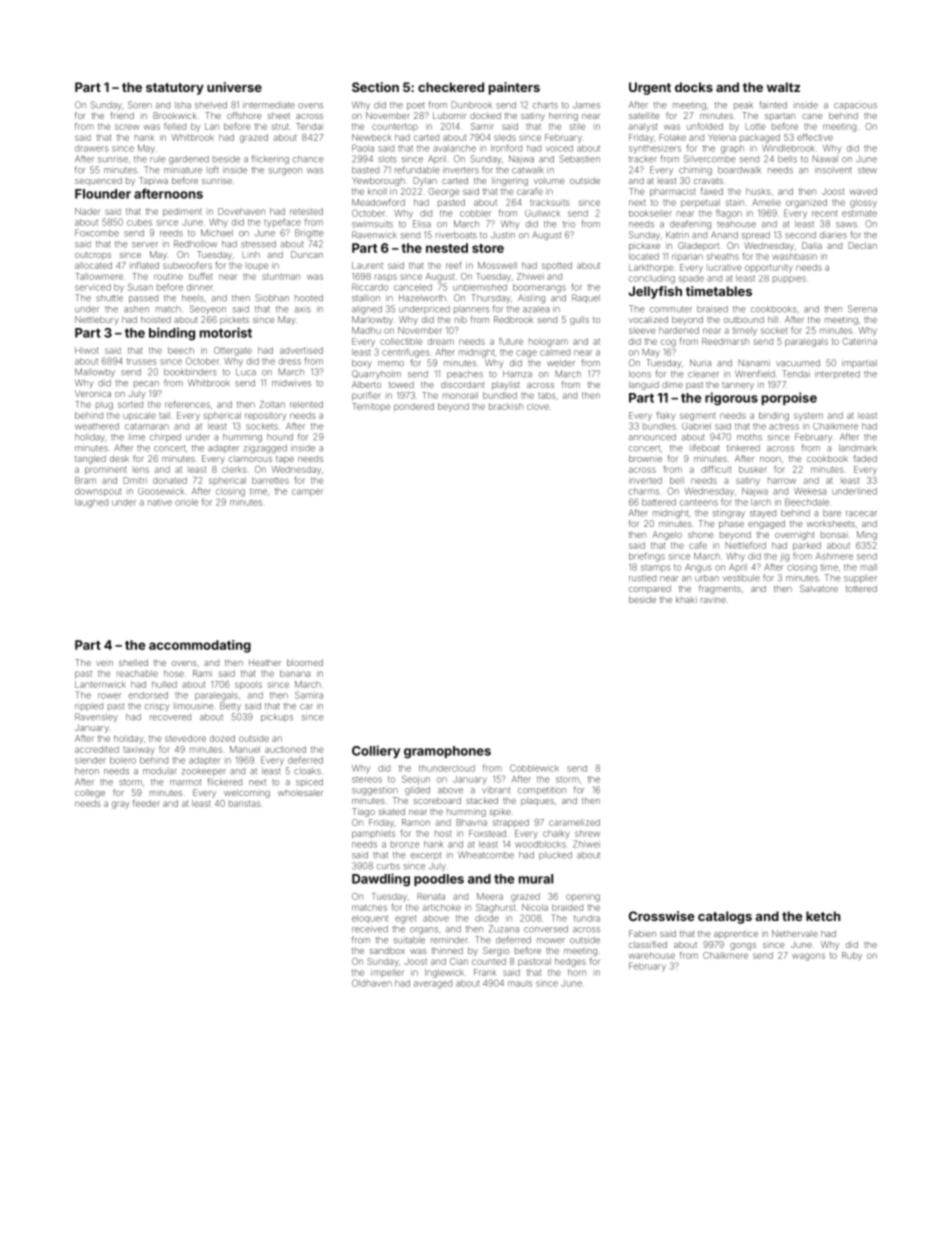 This screenshot has height=1233, width=952. Describe the element at coordinates (855, 105) in the screenshot. I see `capacious` at that location.
